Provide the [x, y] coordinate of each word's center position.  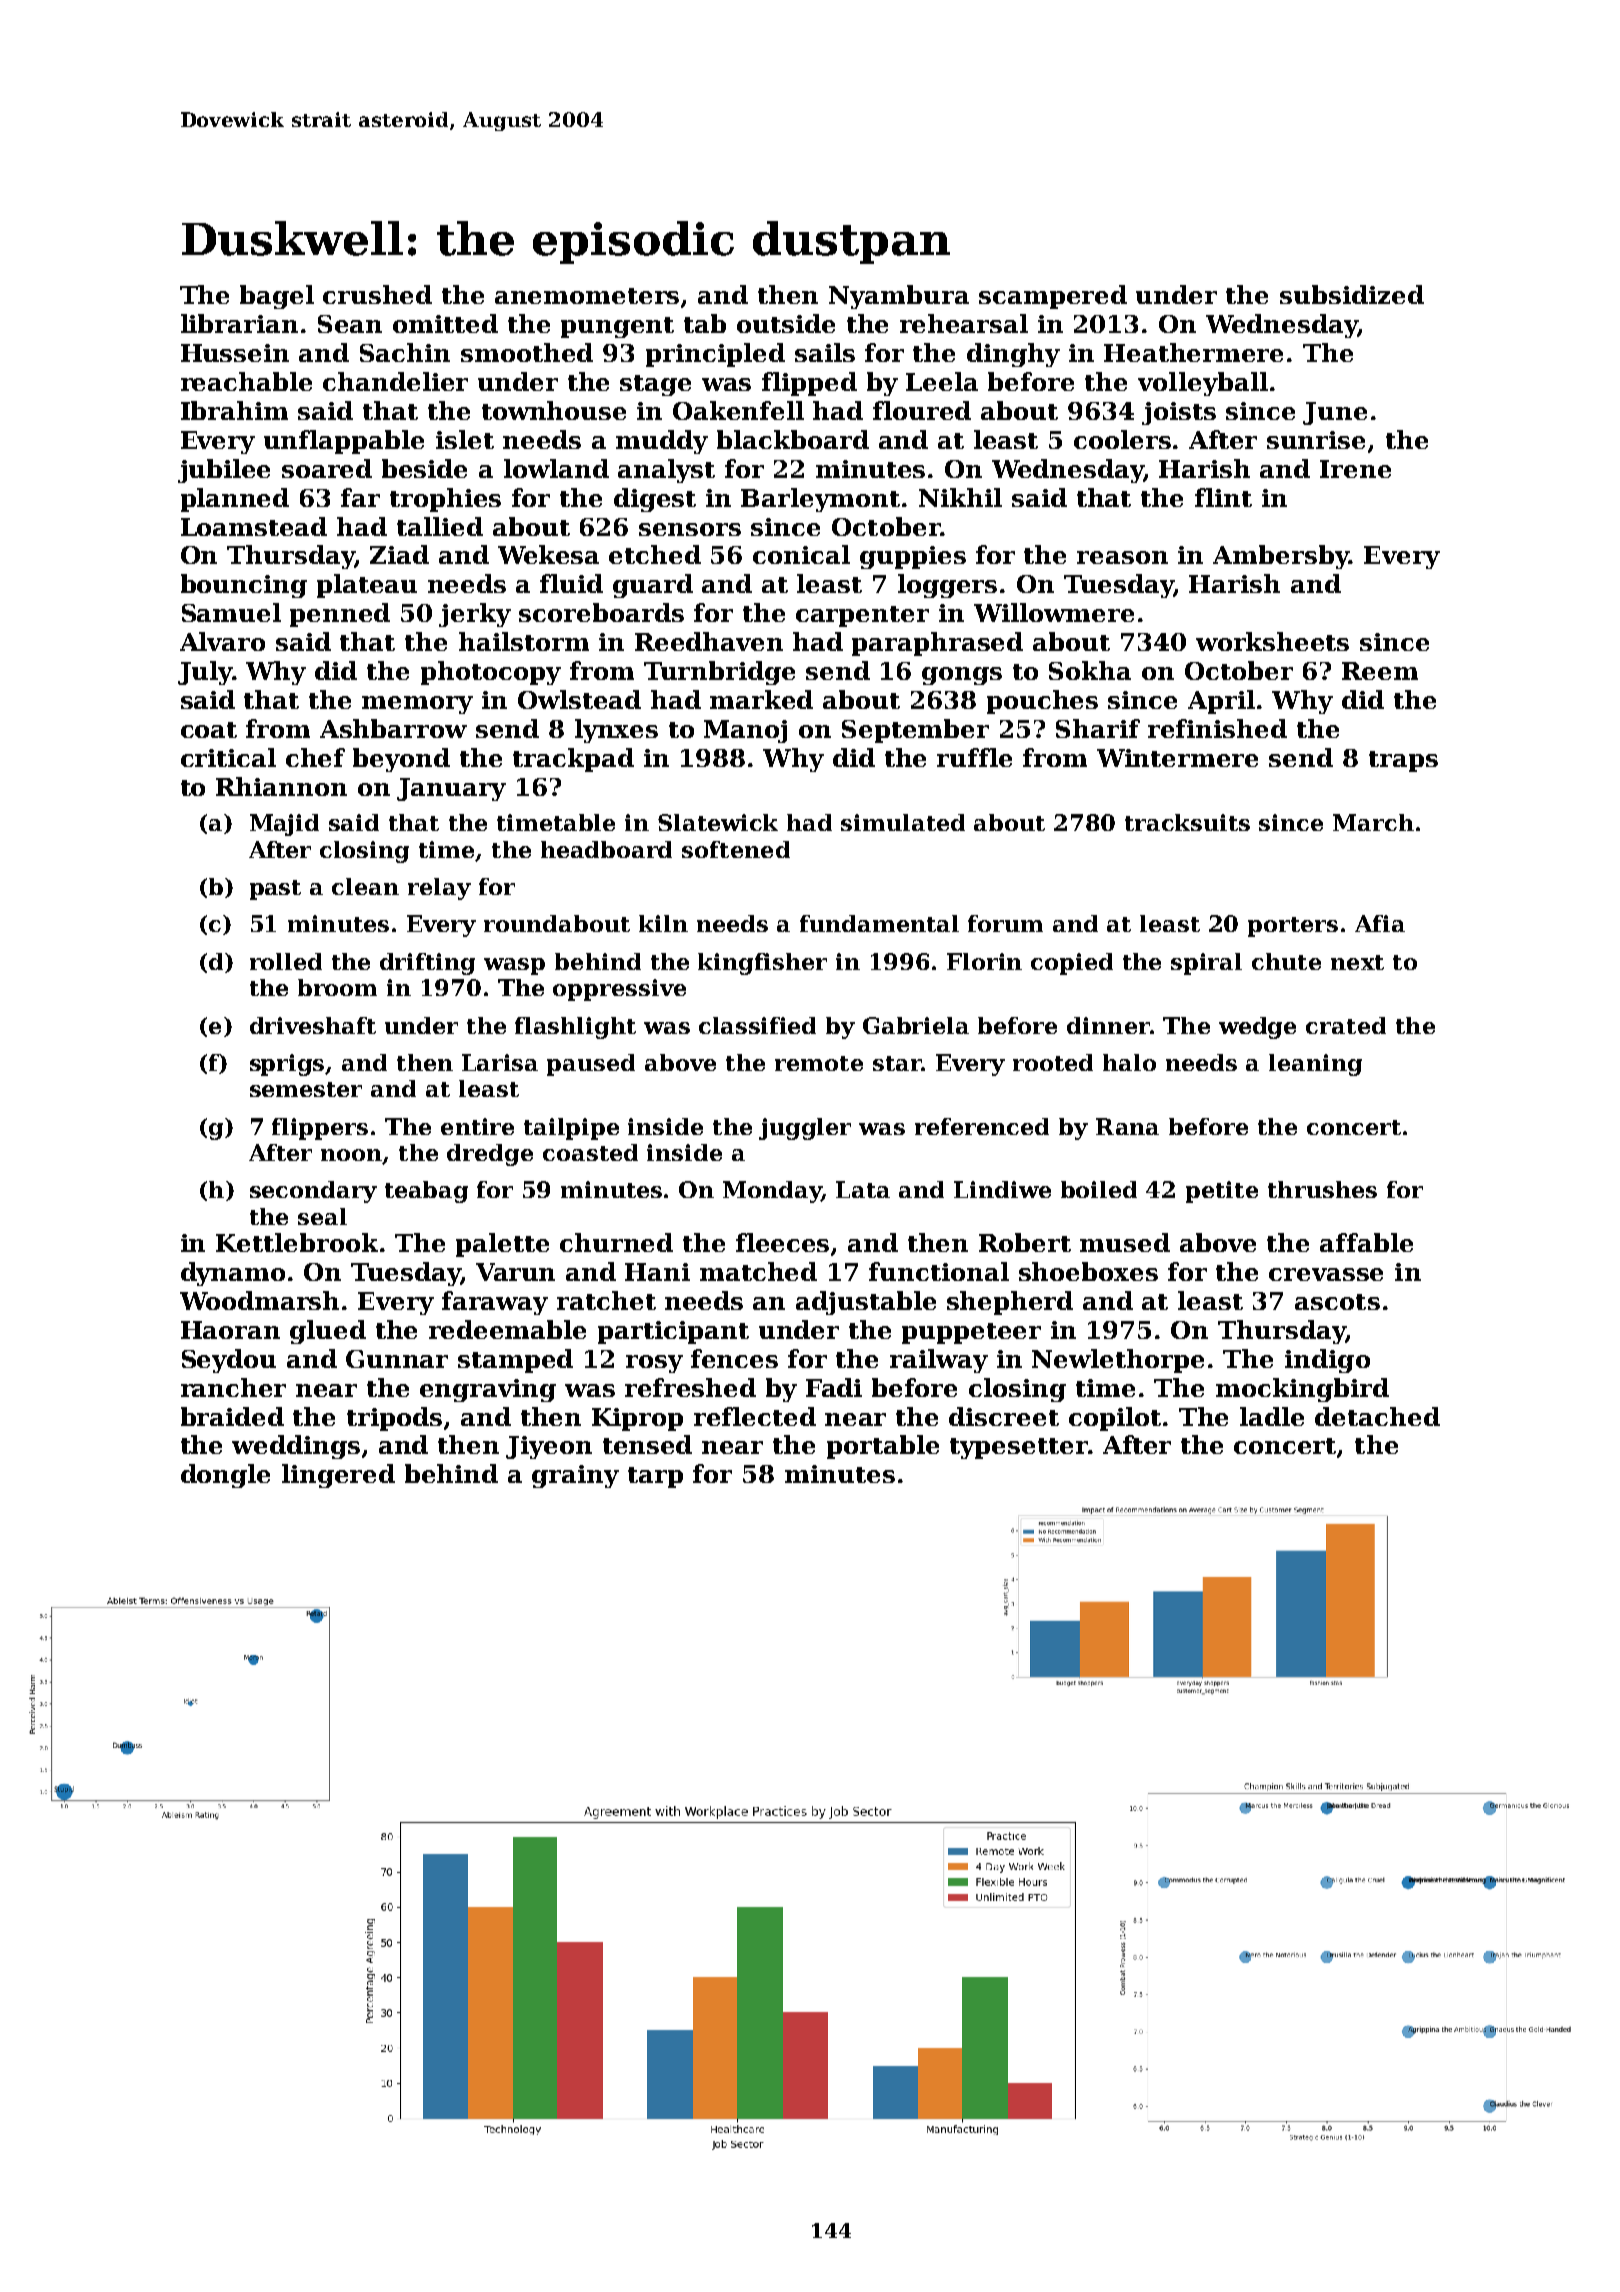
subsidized [1352, 294]
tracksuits [1187, 822]
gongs [962, 676]
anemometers [587, 296]
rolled [286, 961]
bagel [277, 297]
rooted [1053, 1062]
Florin [984, 961]
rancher [233, 1387]
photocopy [491, 673]
